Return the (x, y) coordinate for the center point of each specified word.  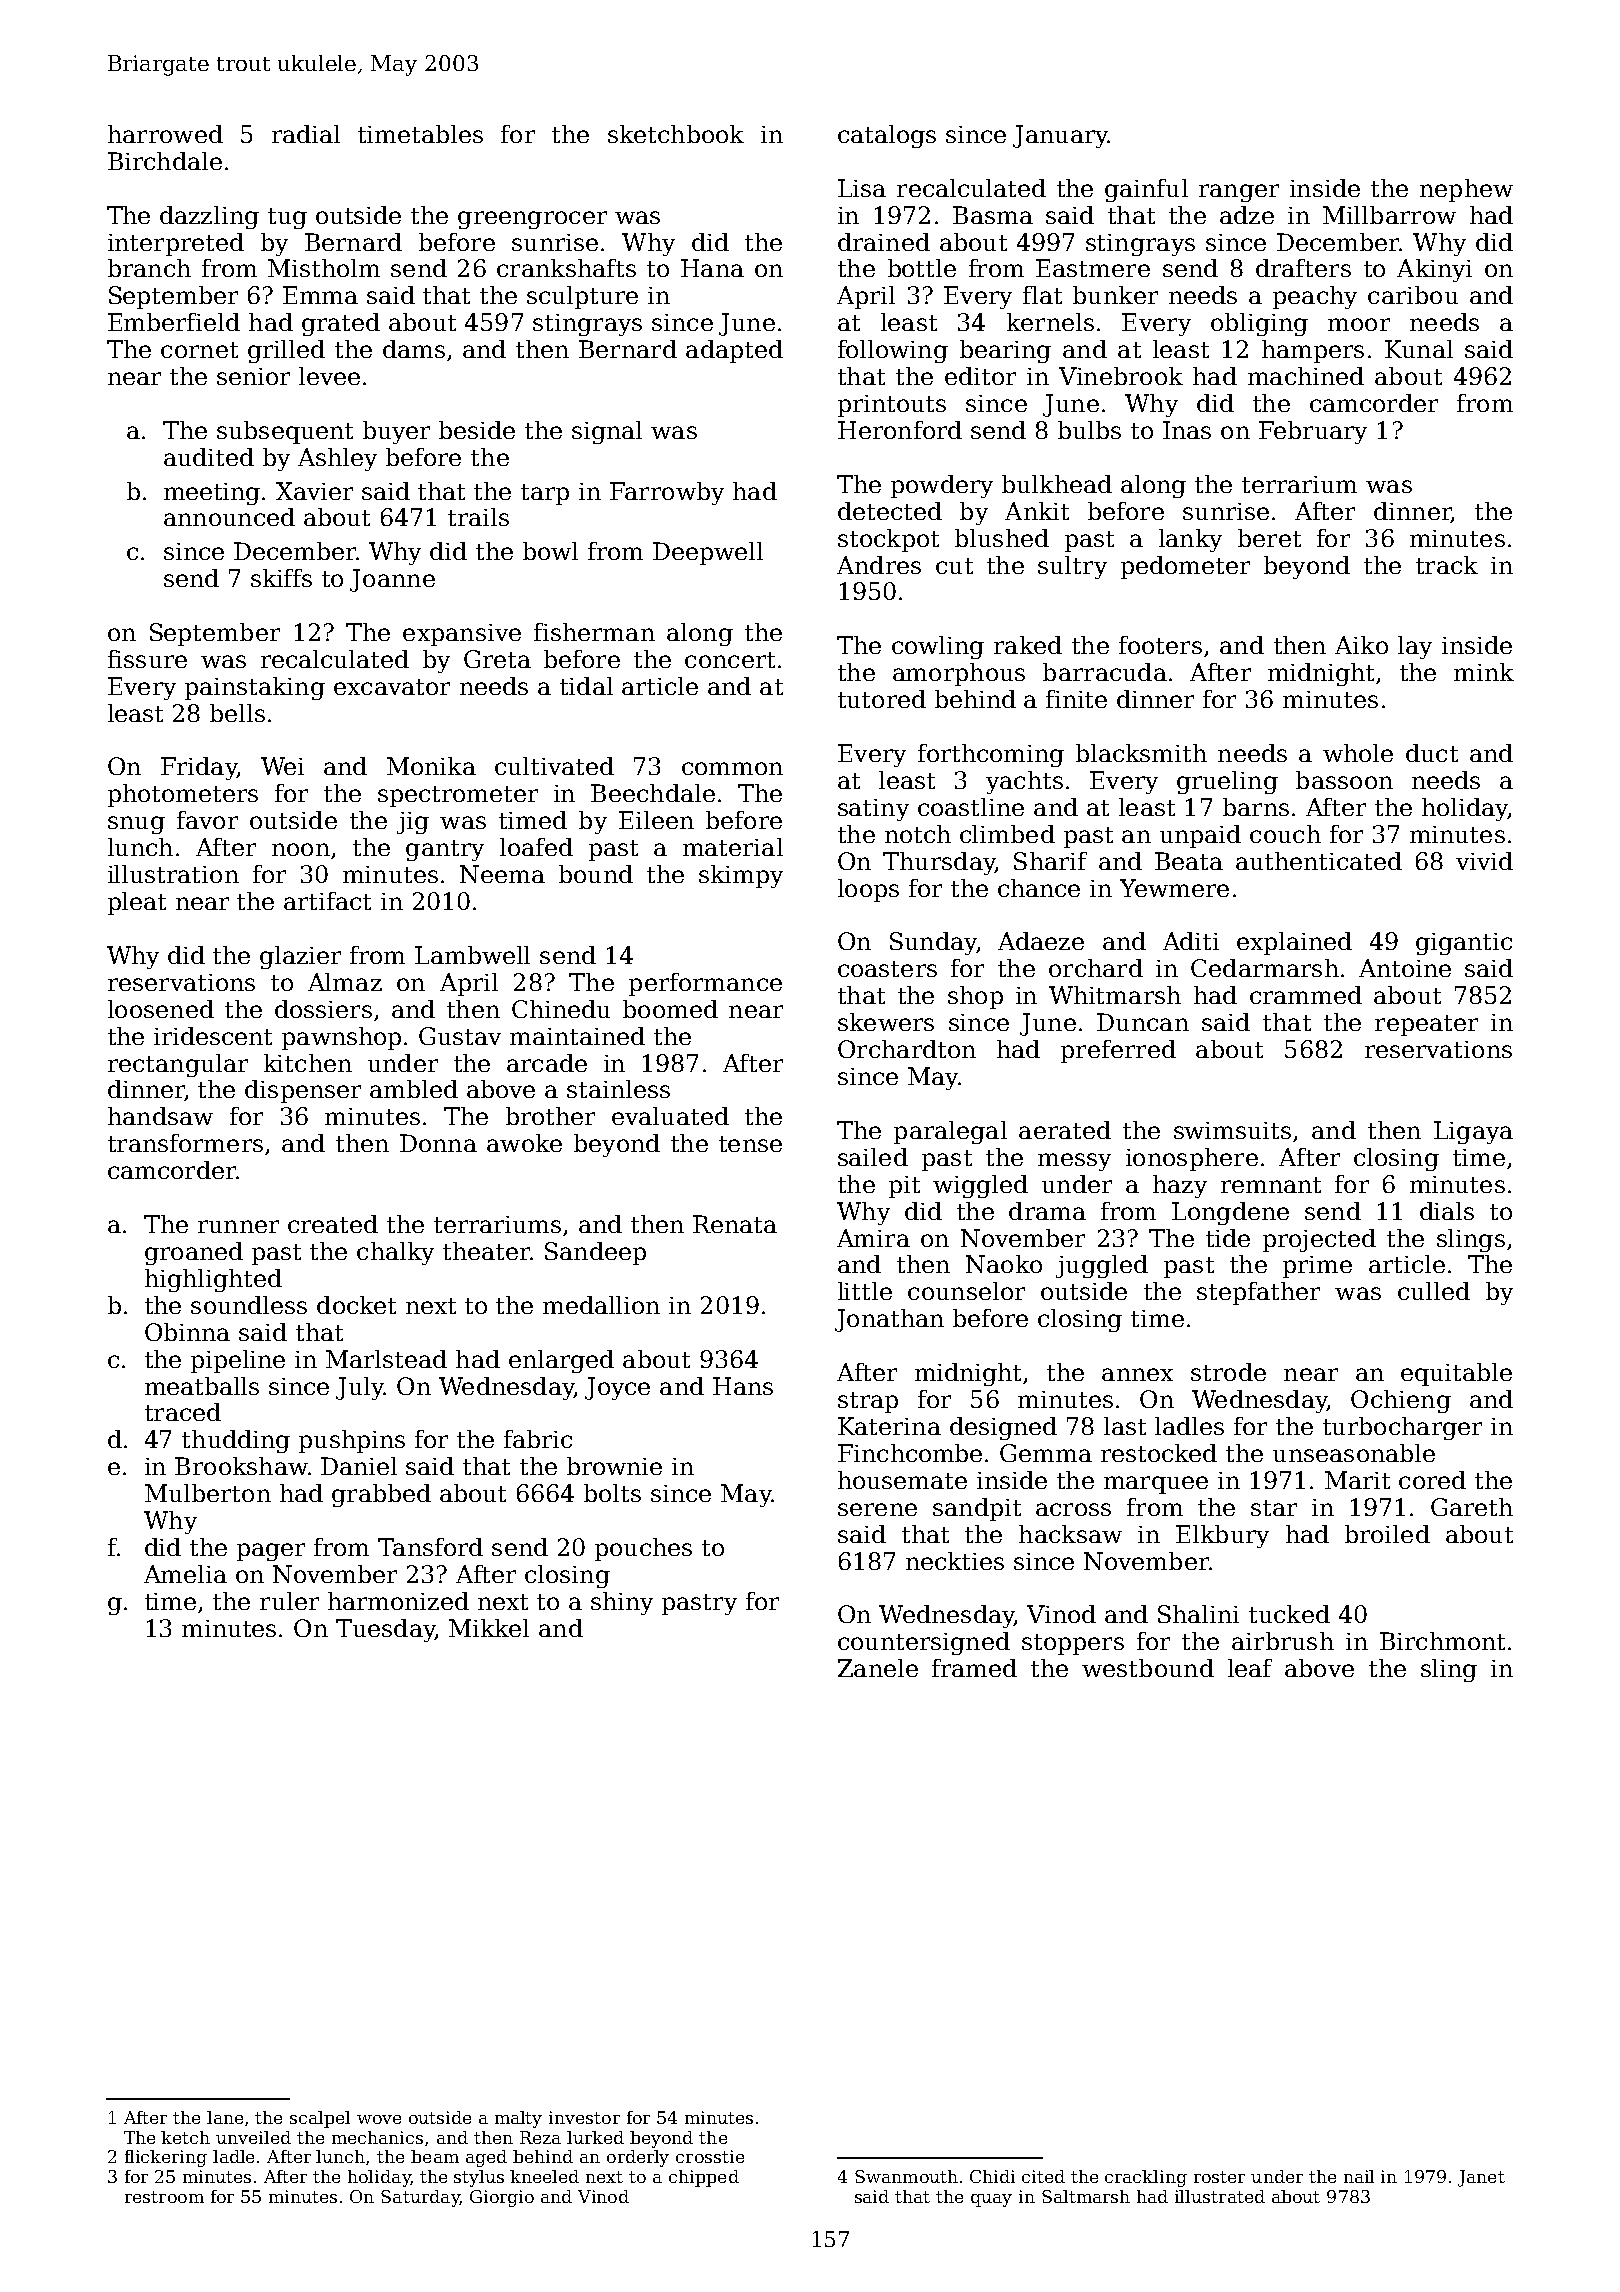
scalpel (320, 2119)
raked (1028, 645)
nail (1359, 2176)
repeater (1426, 1025)
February (1313, 432)
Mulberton (208, 1493)
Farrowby (667, 493)
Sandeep (595, 1253)
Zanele (878, 1668)
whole (1358, 753)
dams (414, 349)
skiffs (281, 578)
